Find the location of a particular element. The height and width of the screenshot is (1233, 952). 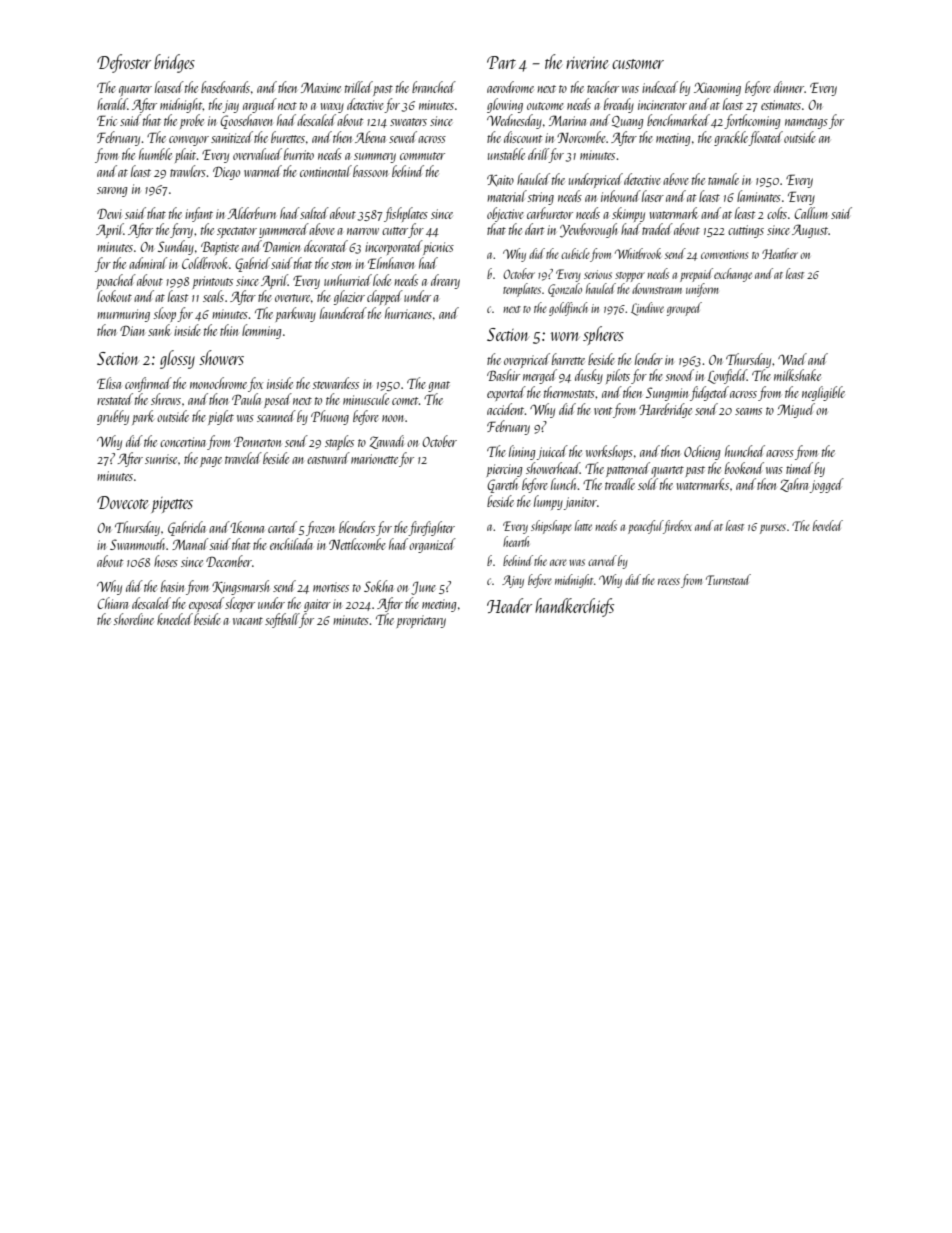

Zawadi is located at coordinates (387, 442).
